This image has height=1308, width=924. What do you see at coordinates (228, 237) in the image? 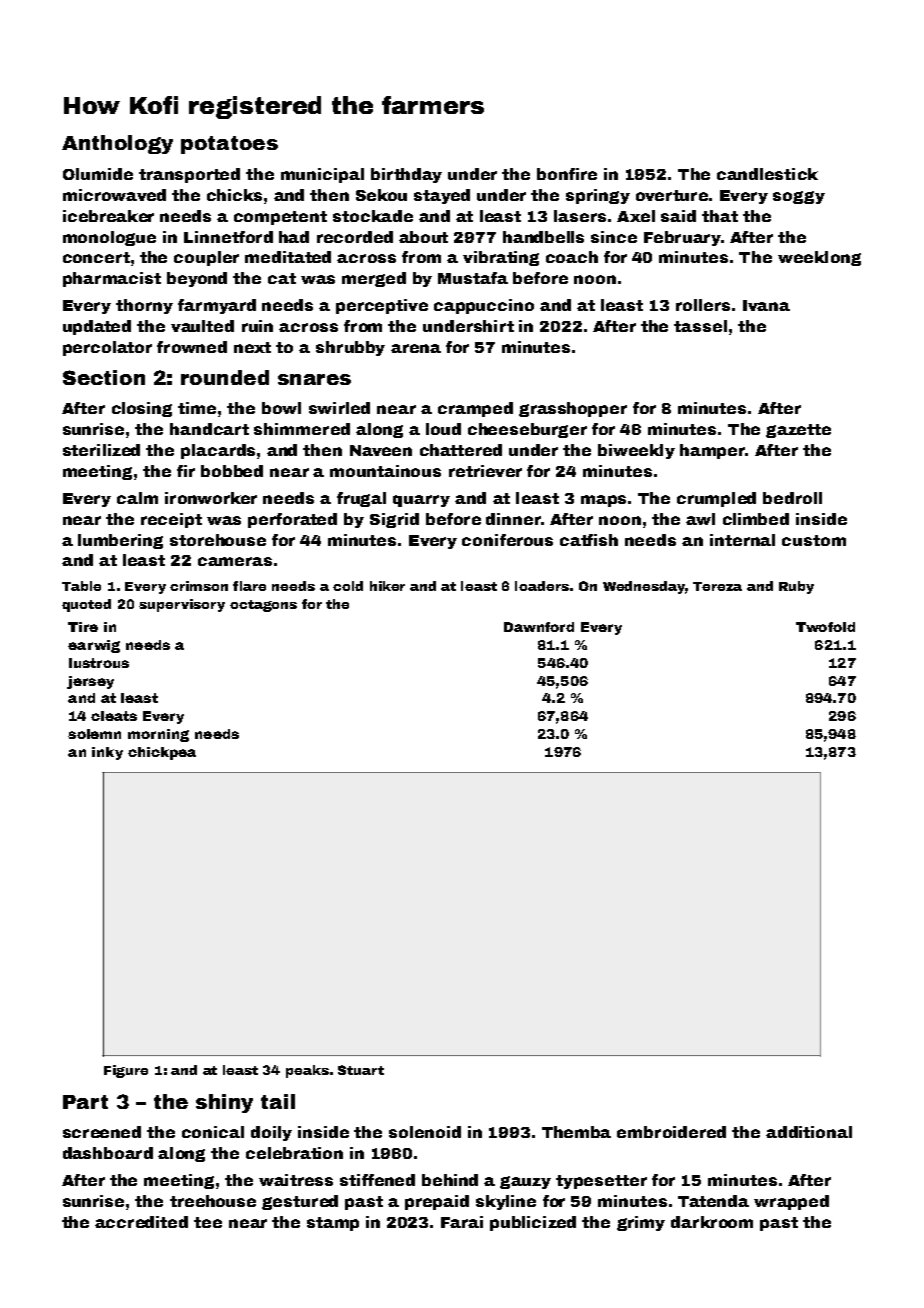
I see `Linnetford` at bounding box center [228, 237].
